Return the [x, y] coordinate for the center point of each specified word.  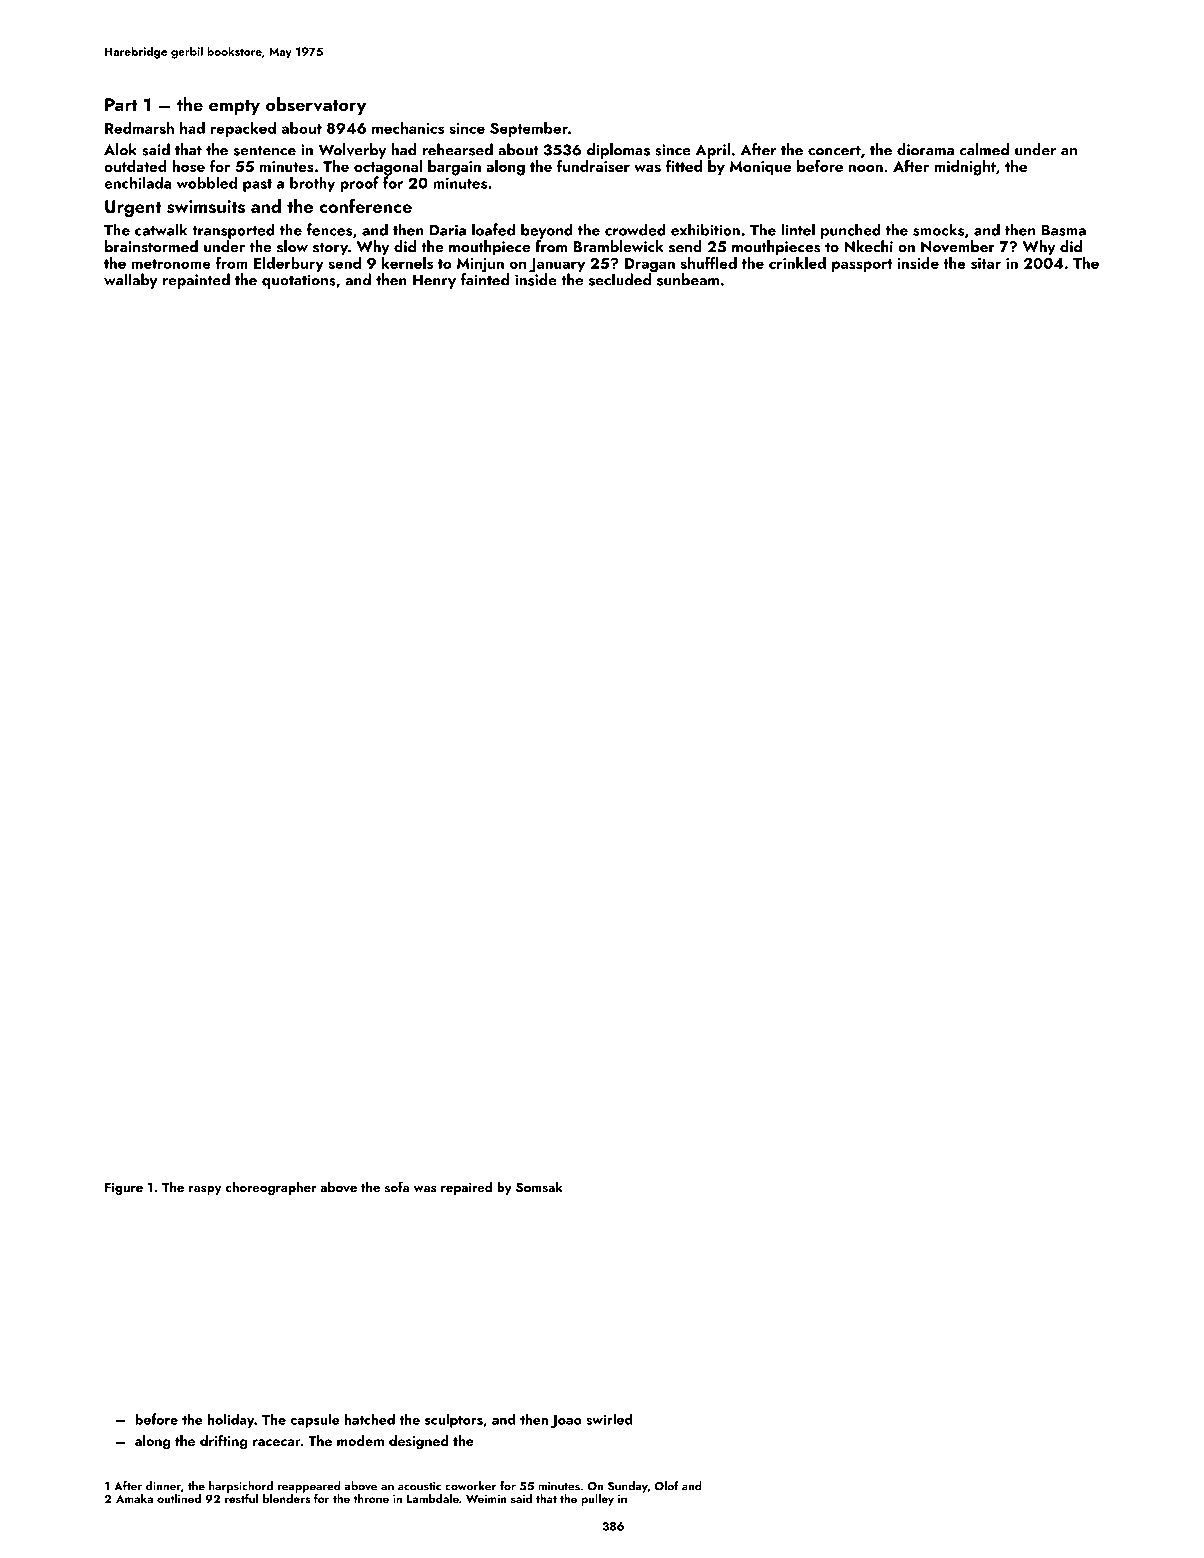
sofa [397, 1186]
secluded [620, 279]
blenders [286, 1498]
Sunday [628, 1487]
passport [862, 265]
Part [121, 104]
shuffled [709, 262]
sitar [986, 263]
